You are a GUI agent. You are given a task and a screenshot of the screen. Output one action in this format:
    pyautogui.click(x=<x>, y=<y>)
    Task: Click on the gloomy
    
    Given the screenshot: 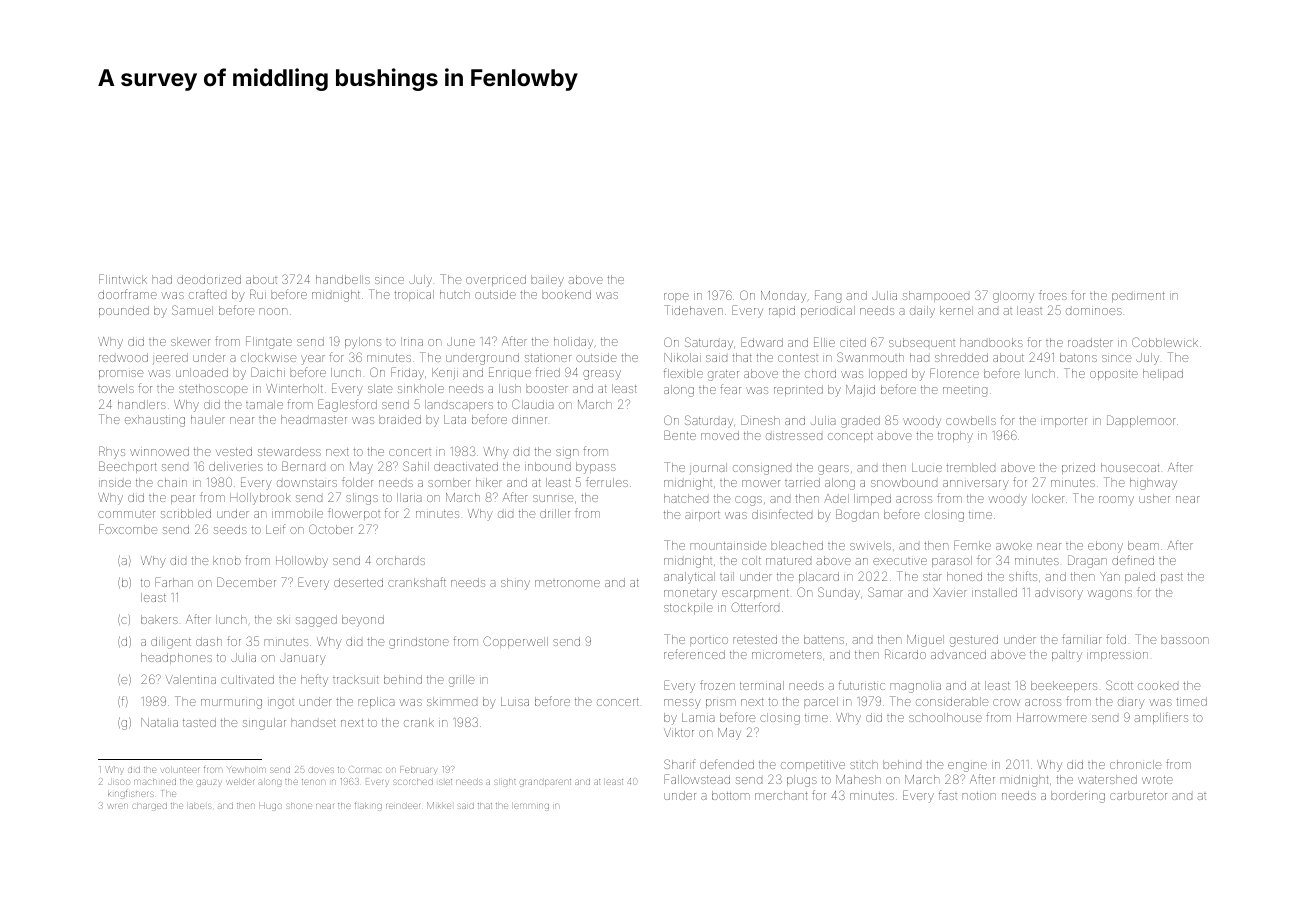 What is the action you would take?
    pyautogui.click(x=1013, y=297)
